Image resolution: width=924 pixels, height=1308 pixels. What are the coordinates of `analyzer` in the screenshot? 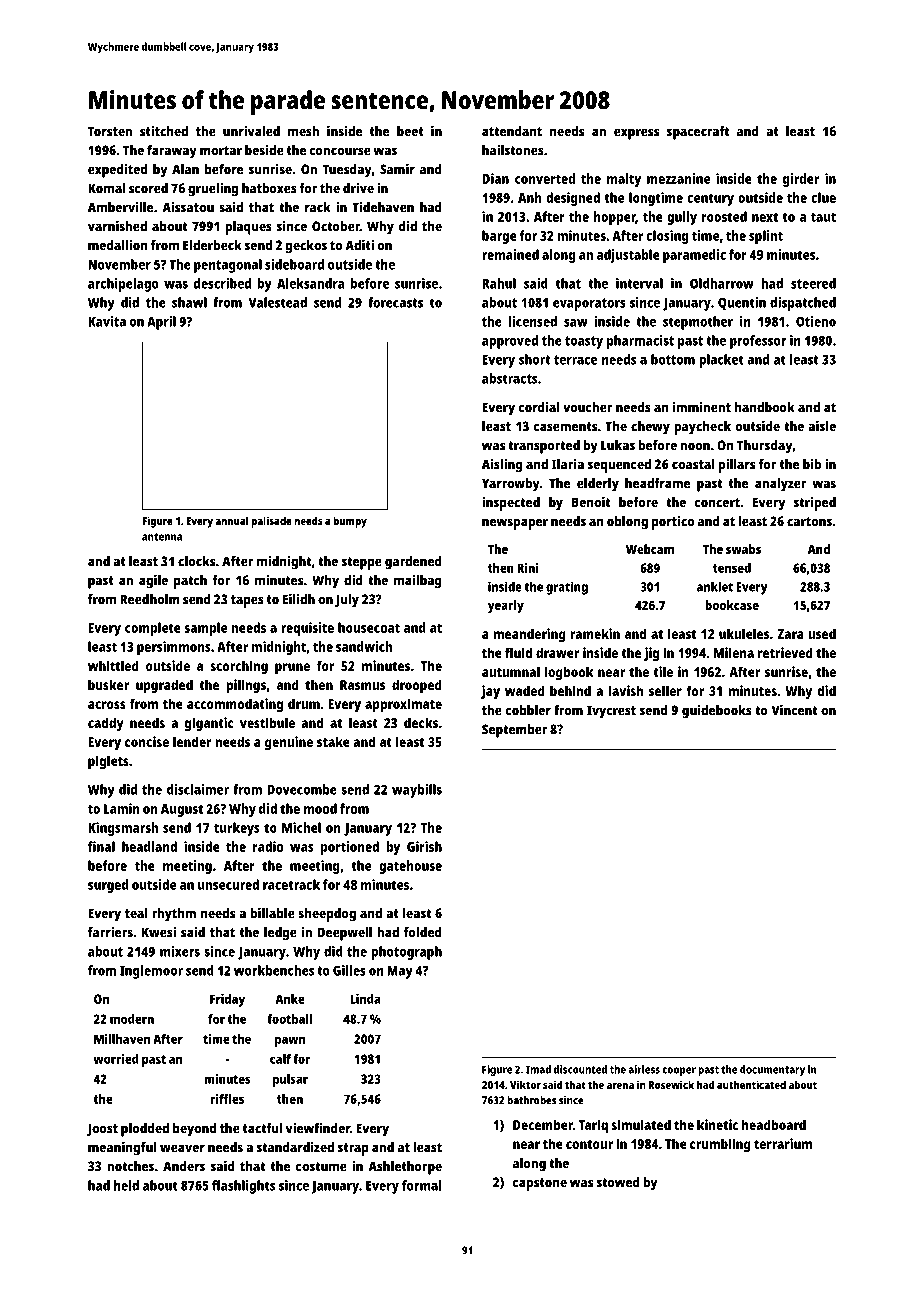 It's located at (781, 485).
